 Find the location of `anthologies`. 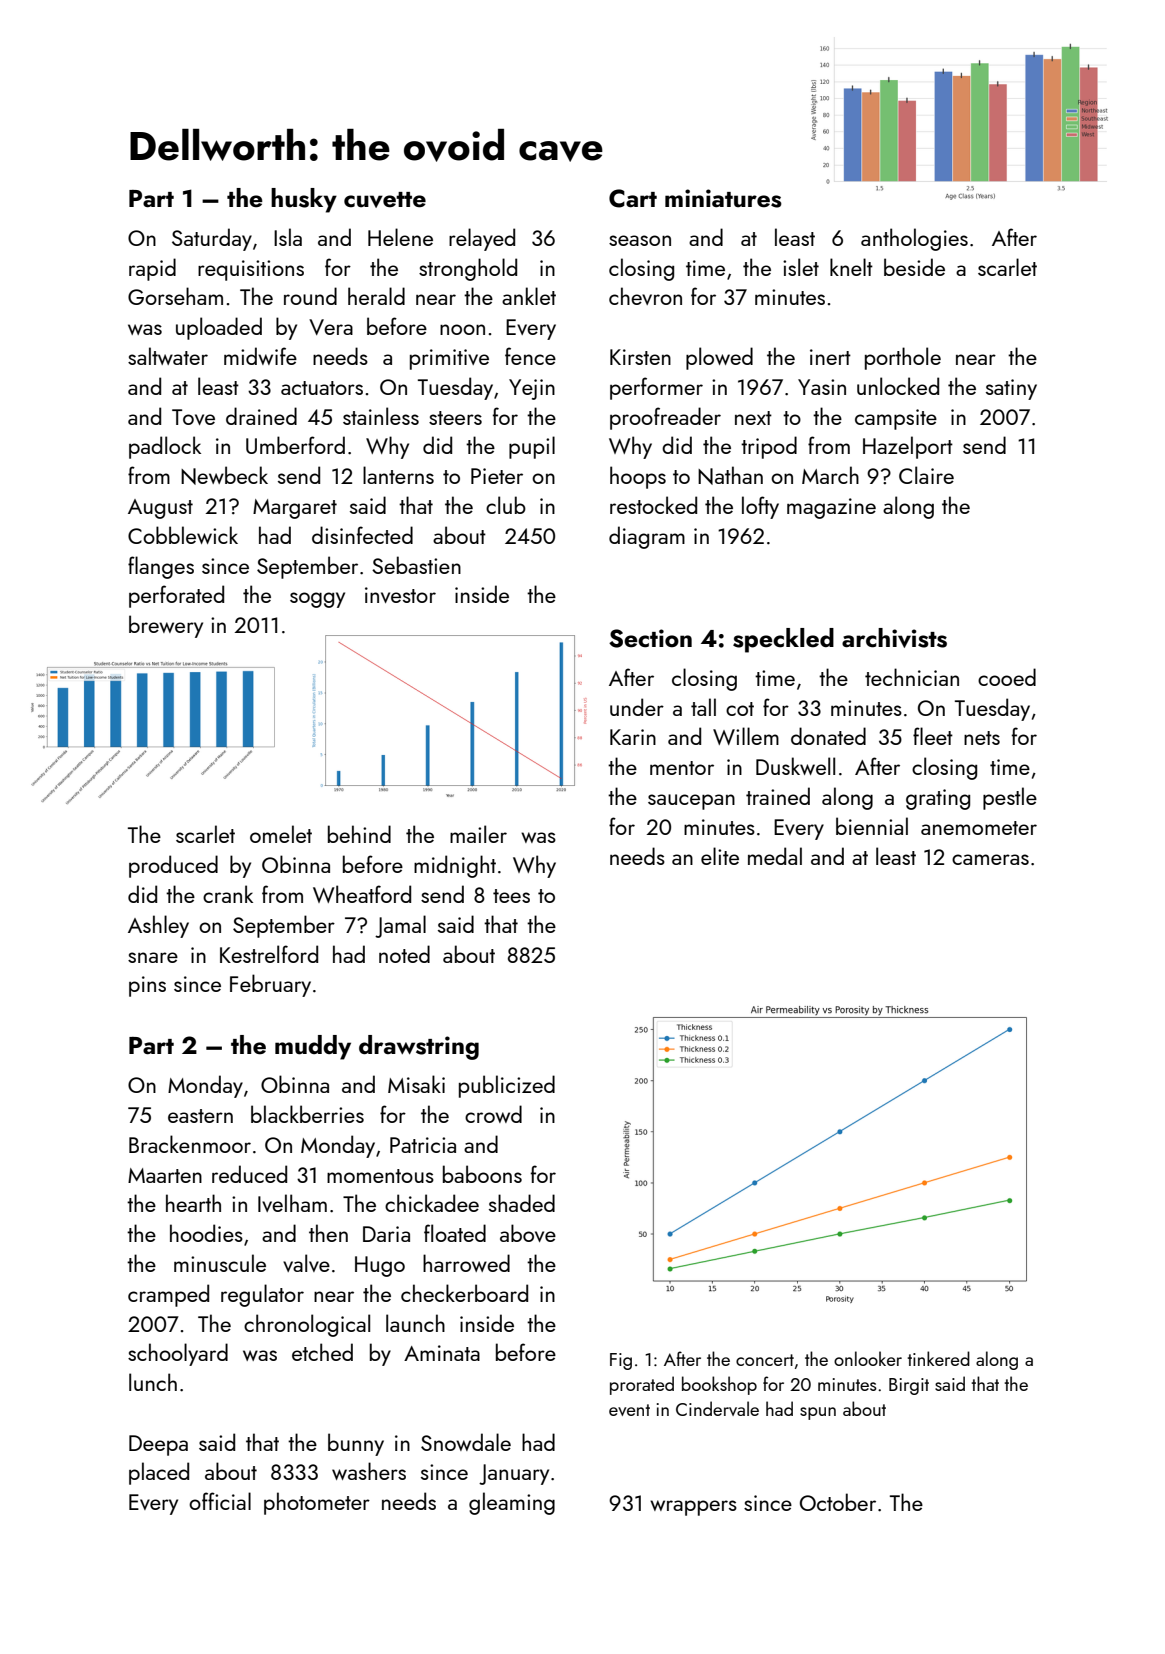

anthologies is located at coordinates (914, 239).
